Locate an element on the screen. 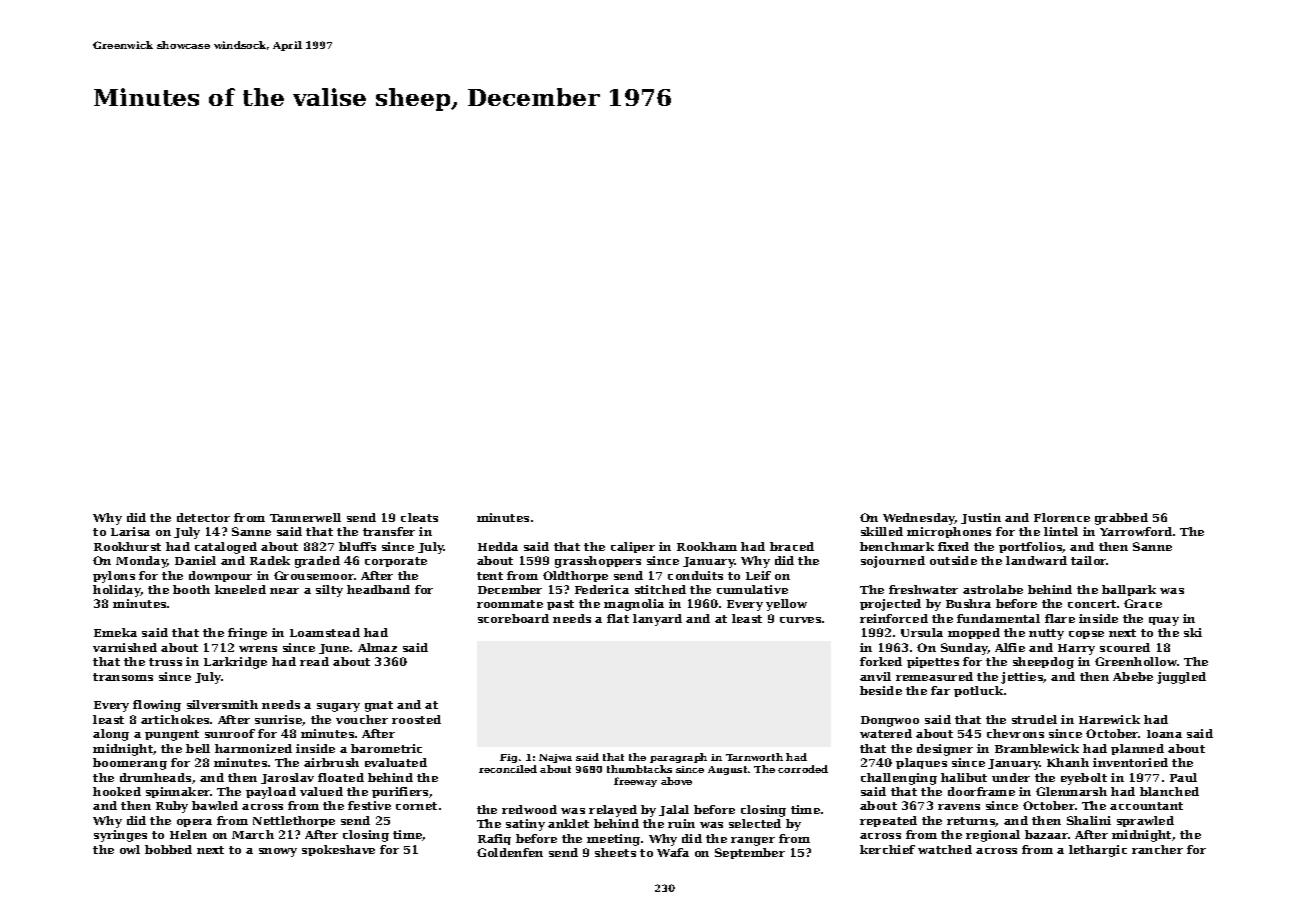 This screenshot has width=1308, height=924. Tannerwell is located at coordinates (305, 517).
